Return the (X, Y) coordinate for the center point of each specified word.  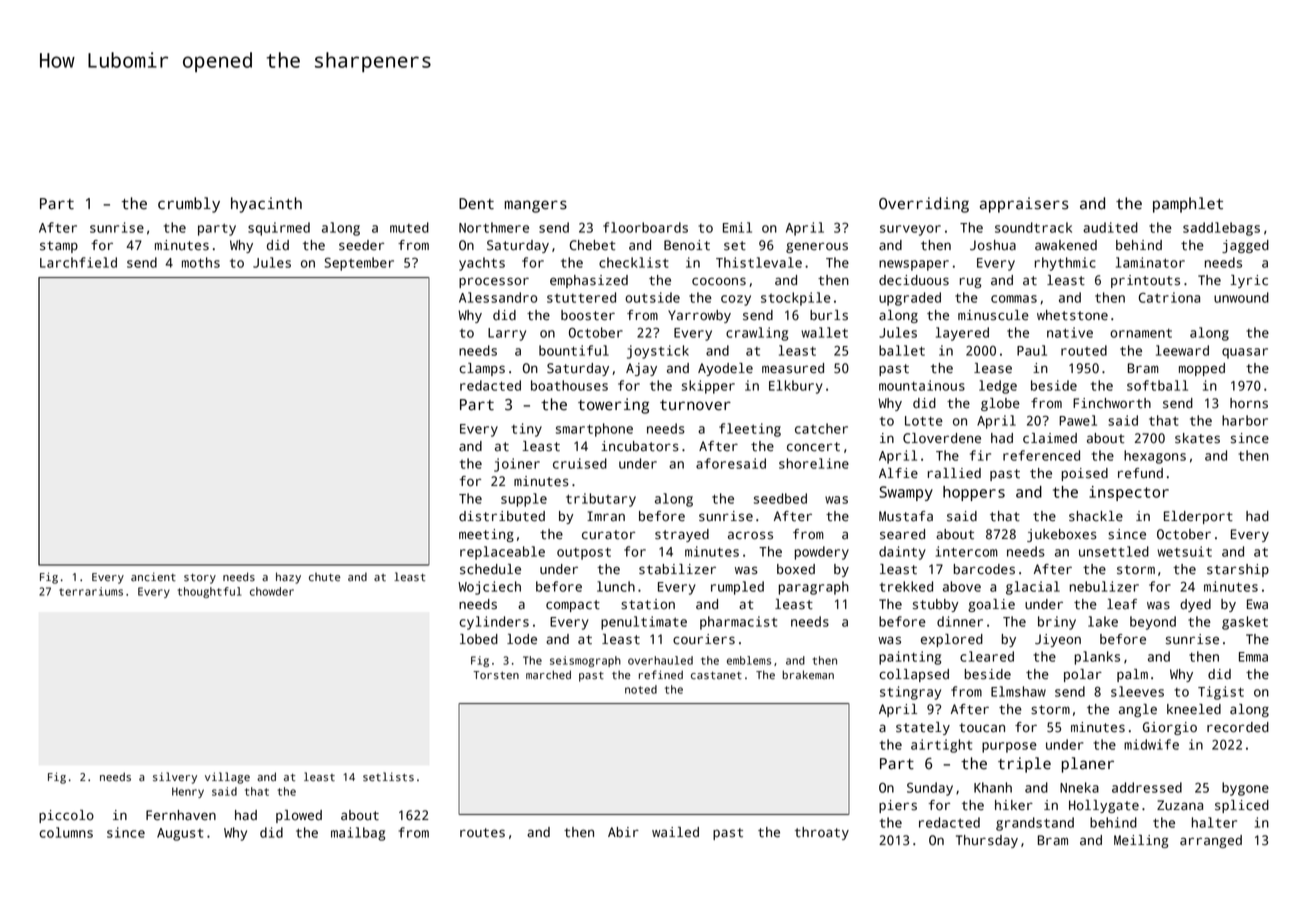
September (359, 264)
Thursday (987, 841)
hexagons (1155, 457)
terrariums (91, 591)
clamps (482, 369)
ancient (153, 577)
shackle (1096, 516)
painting (910, 658)
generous (817, 247)
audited (1110, 227)
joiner (517, 465)
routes (482, 833)
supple (524, 500)
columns (66, 832)
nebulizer (1104, 586)
